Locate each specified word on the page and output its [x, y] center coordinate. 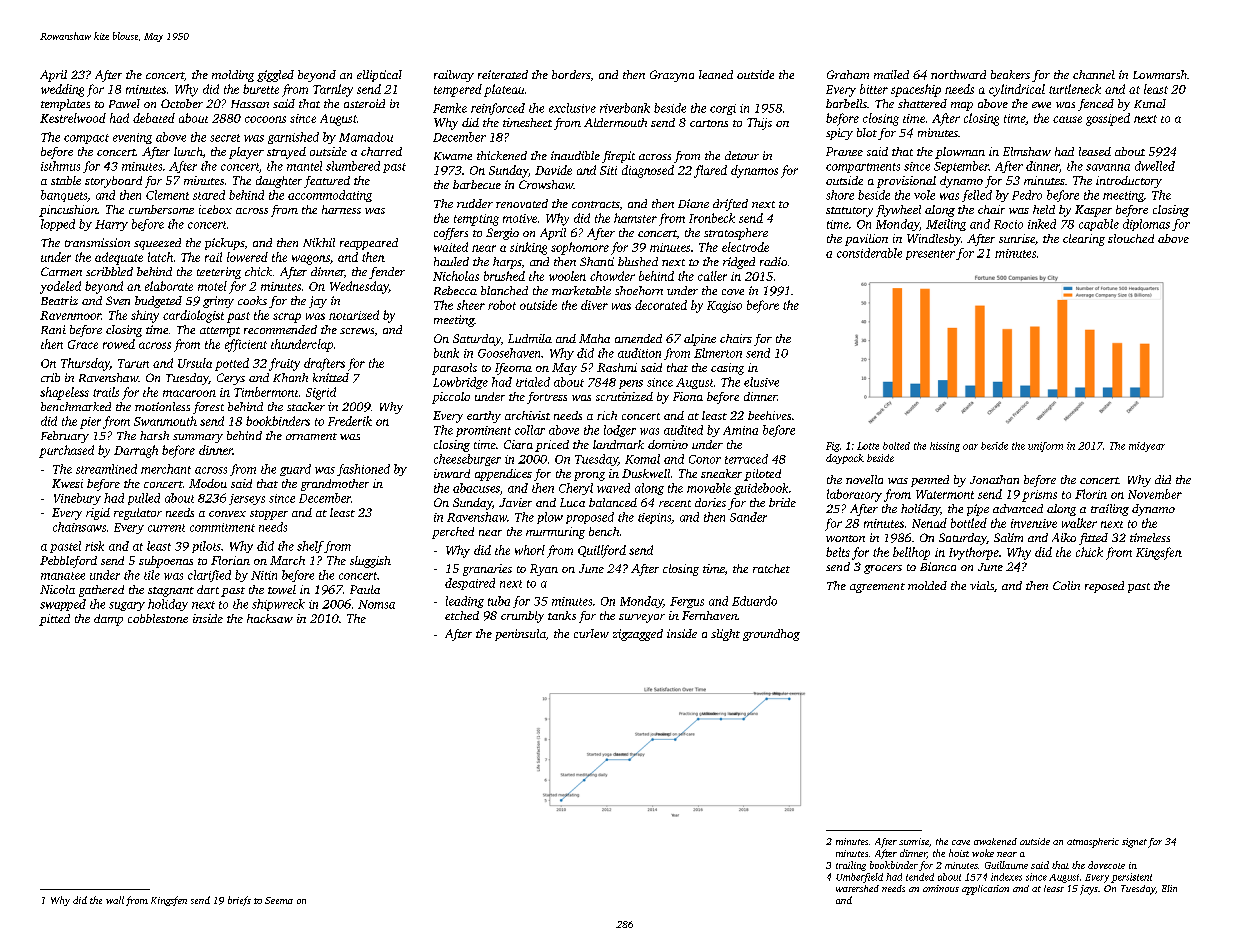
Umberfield [859, 878]
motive [520, 218]
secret [225, 138]
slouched [1131, 238]
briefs [239, 901]
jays [1089, 890]
